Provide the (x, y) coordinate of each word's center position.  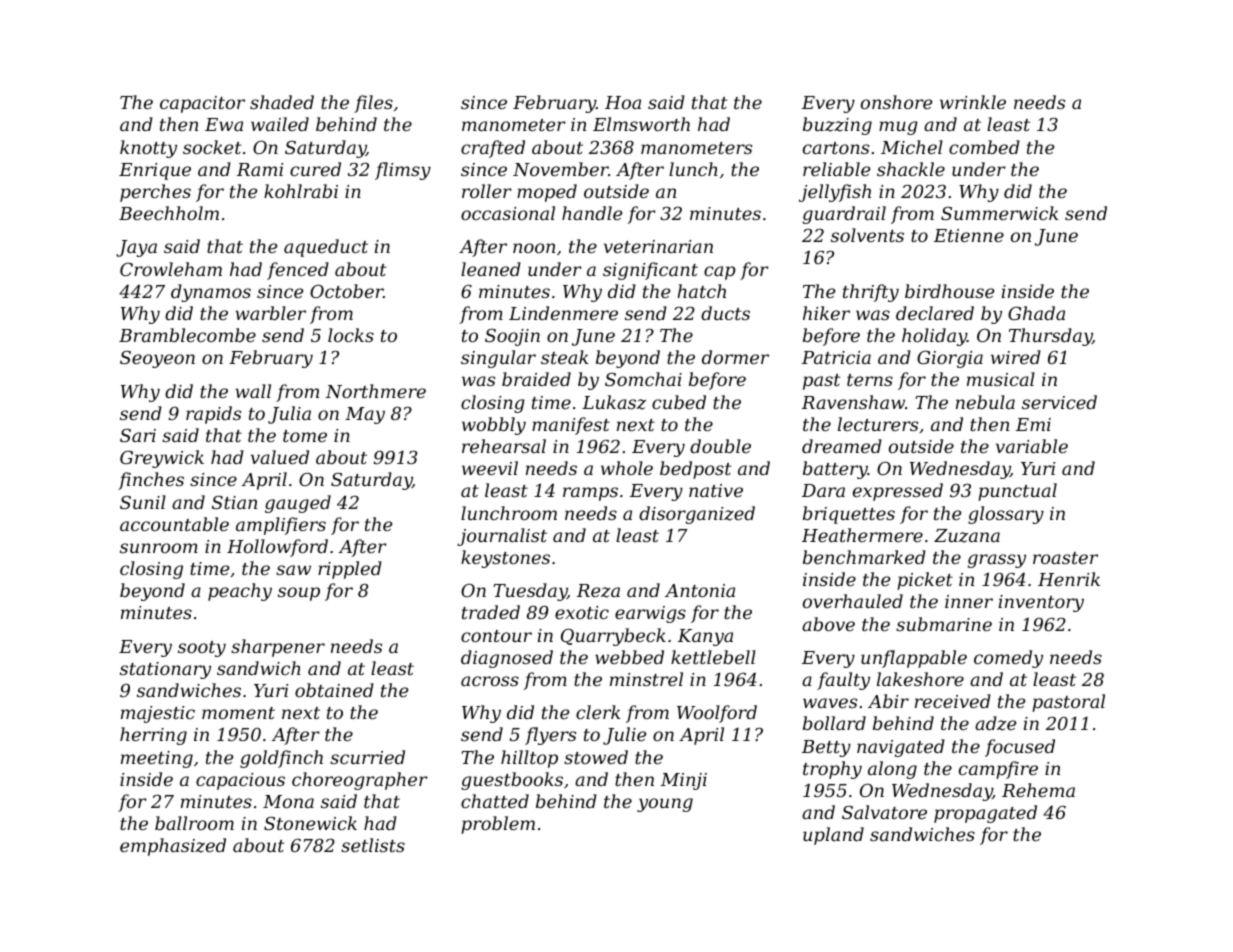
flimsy (403, 171)
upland (833, 836)
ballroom (194, 823)
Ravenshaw (853, 402)
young (665, 805)
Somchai (643, 379)
